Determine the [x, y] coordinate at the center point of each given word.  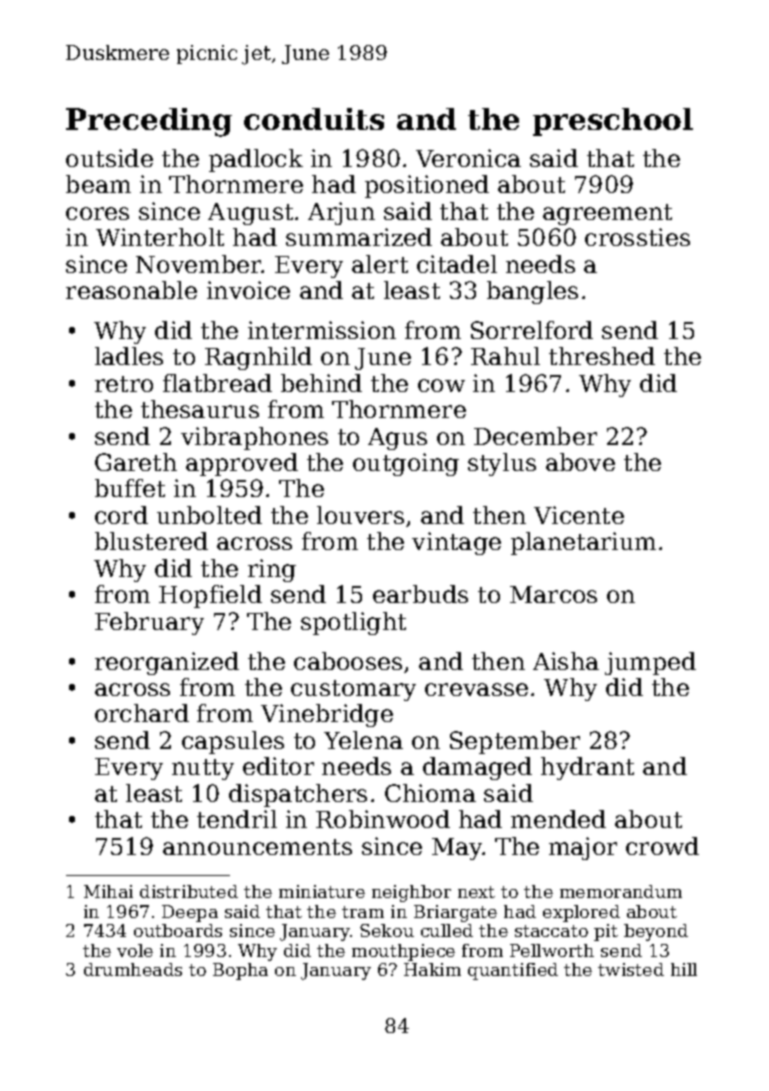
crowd [662, 846]
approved [242, 464]
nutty [203, 769]
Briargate [455, 913]
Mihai [108, 891]
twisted [631, 969]
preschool [613, 122]
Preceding [149, 122]
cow [441, 385]
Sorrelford [532, 330]
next [476, 892]
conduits [314, 119]
